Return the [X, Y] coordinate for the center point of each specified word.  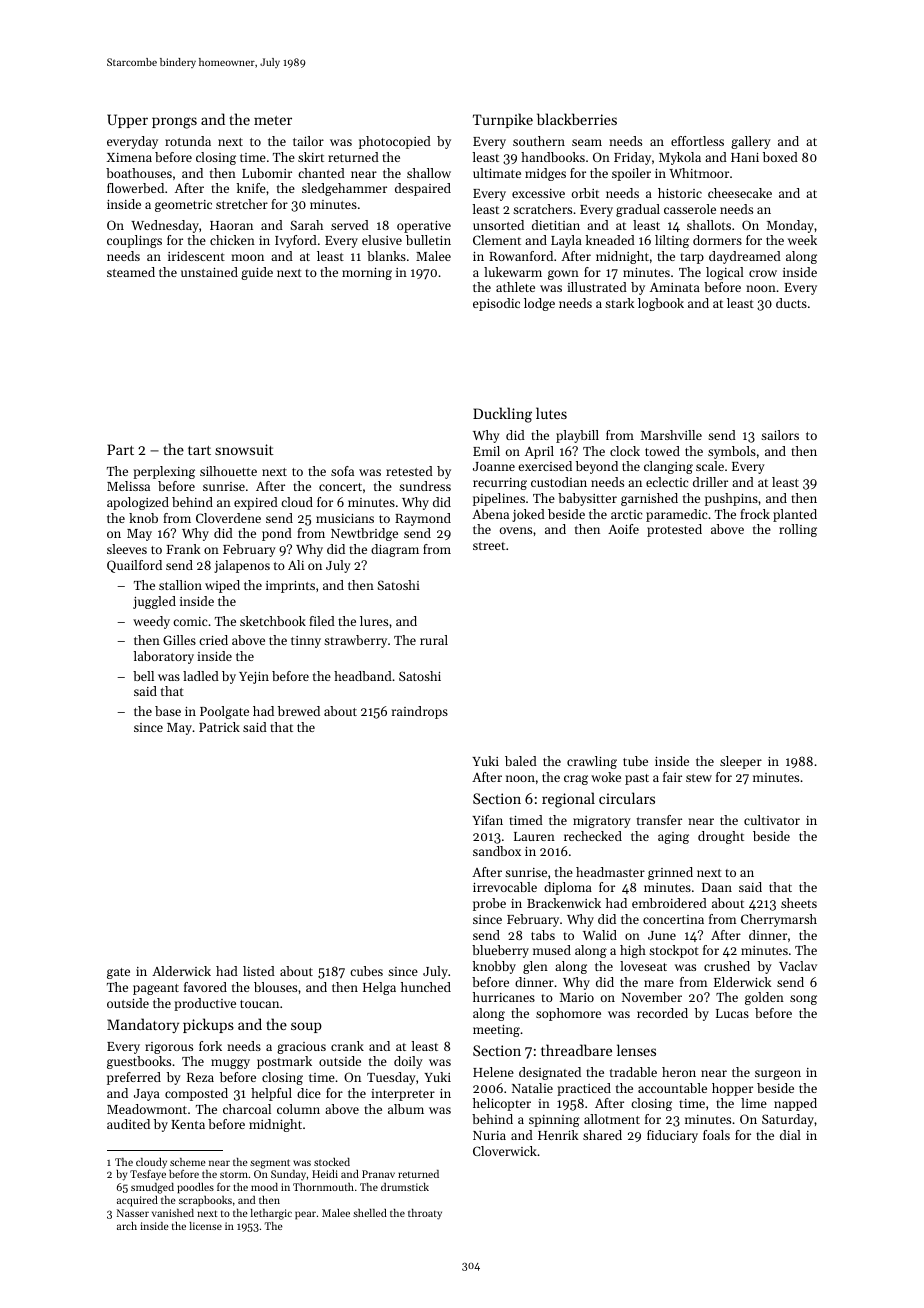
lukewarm [513, 272]
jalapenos [242, 566]
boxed [780, 157]
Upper [127, 121]
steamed [131, 272]
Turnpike [503, 120]
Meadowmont [147, 1109]
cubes [366, 971]
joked [528, 515]
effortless [697, 141]
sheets [799, 903]
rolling [798, 530]
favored [205, 987]
